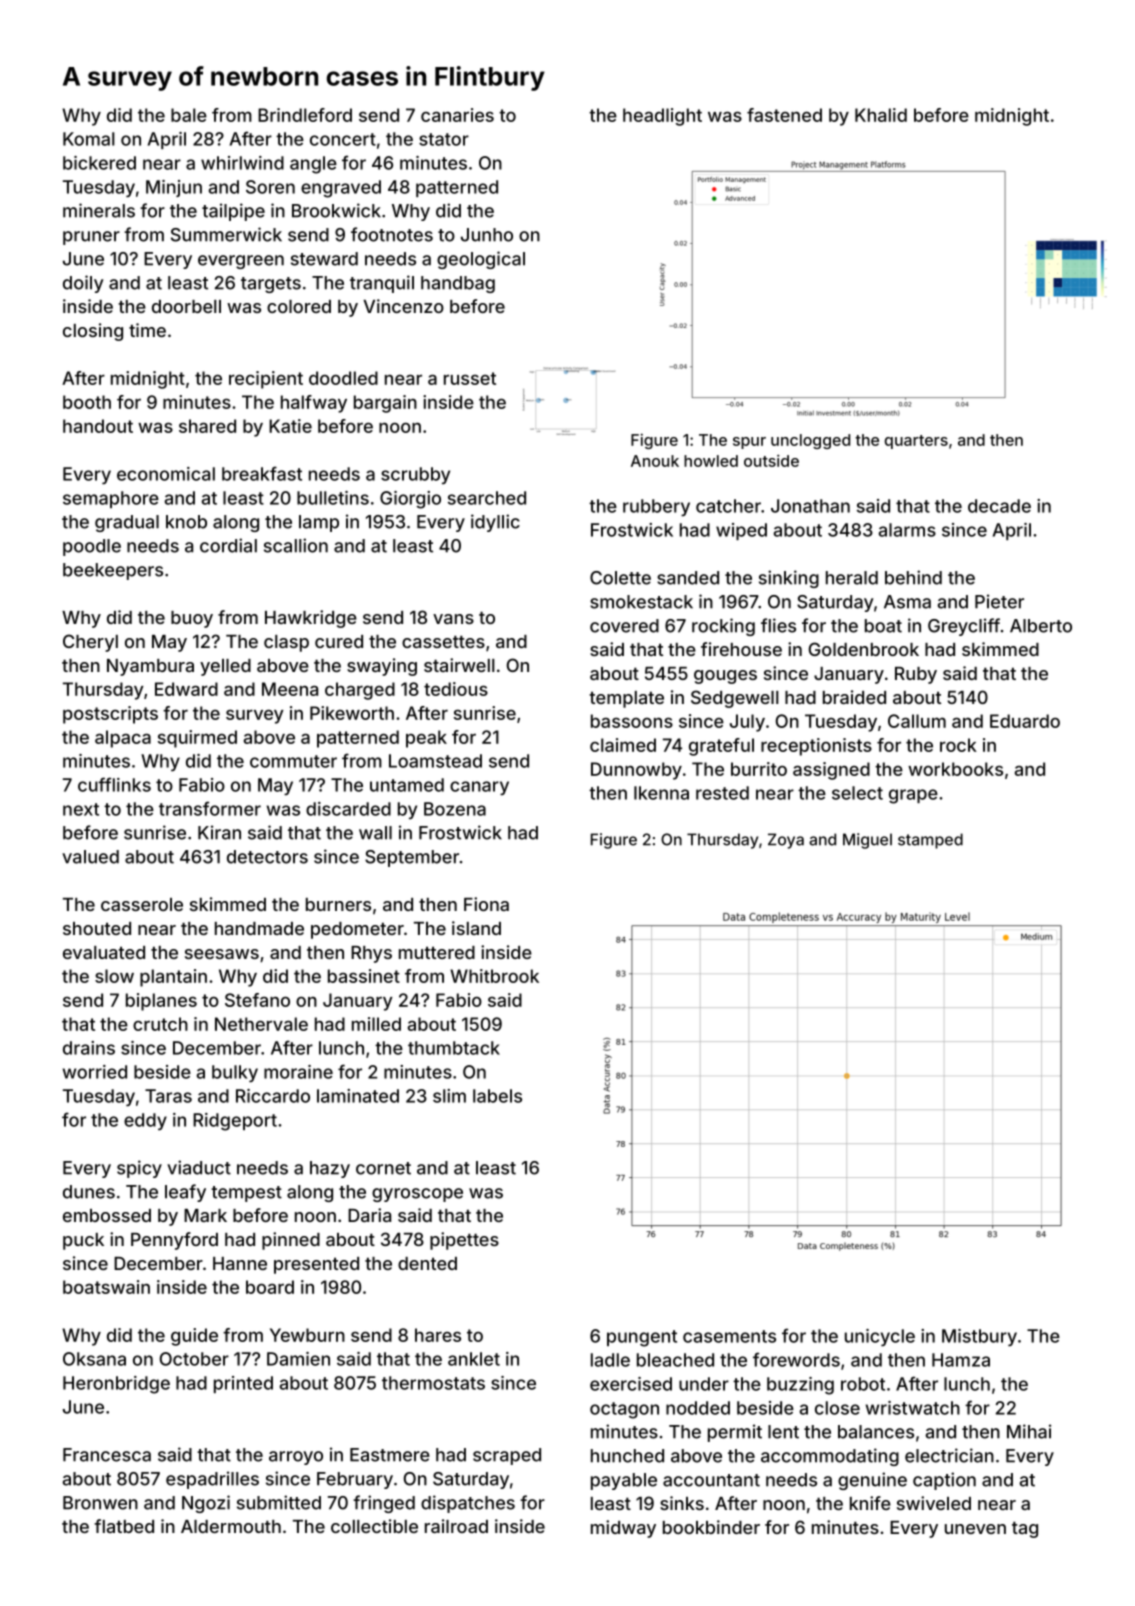  What do you see at coordinates (444, 139) in the image?
I see `stator` at bounding box center [444, 139].
